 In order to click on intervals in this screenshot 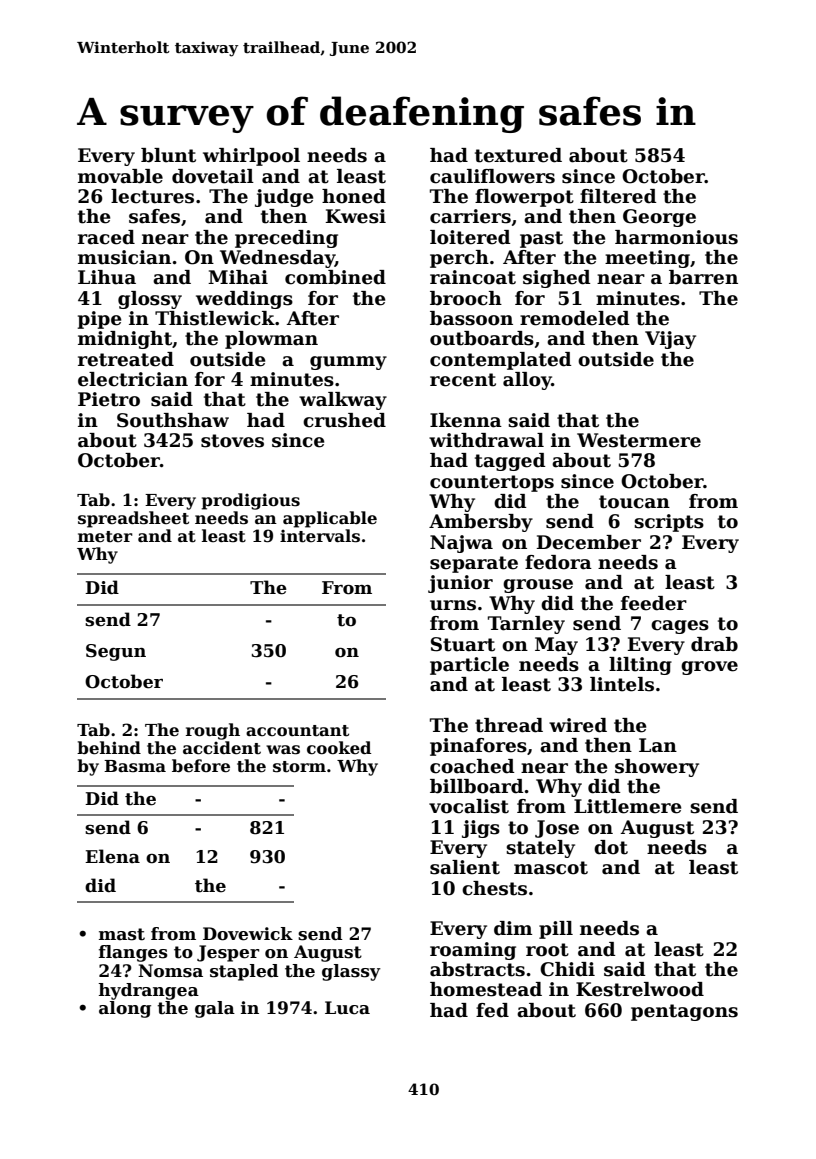, I will do `click(320, 536)`.
